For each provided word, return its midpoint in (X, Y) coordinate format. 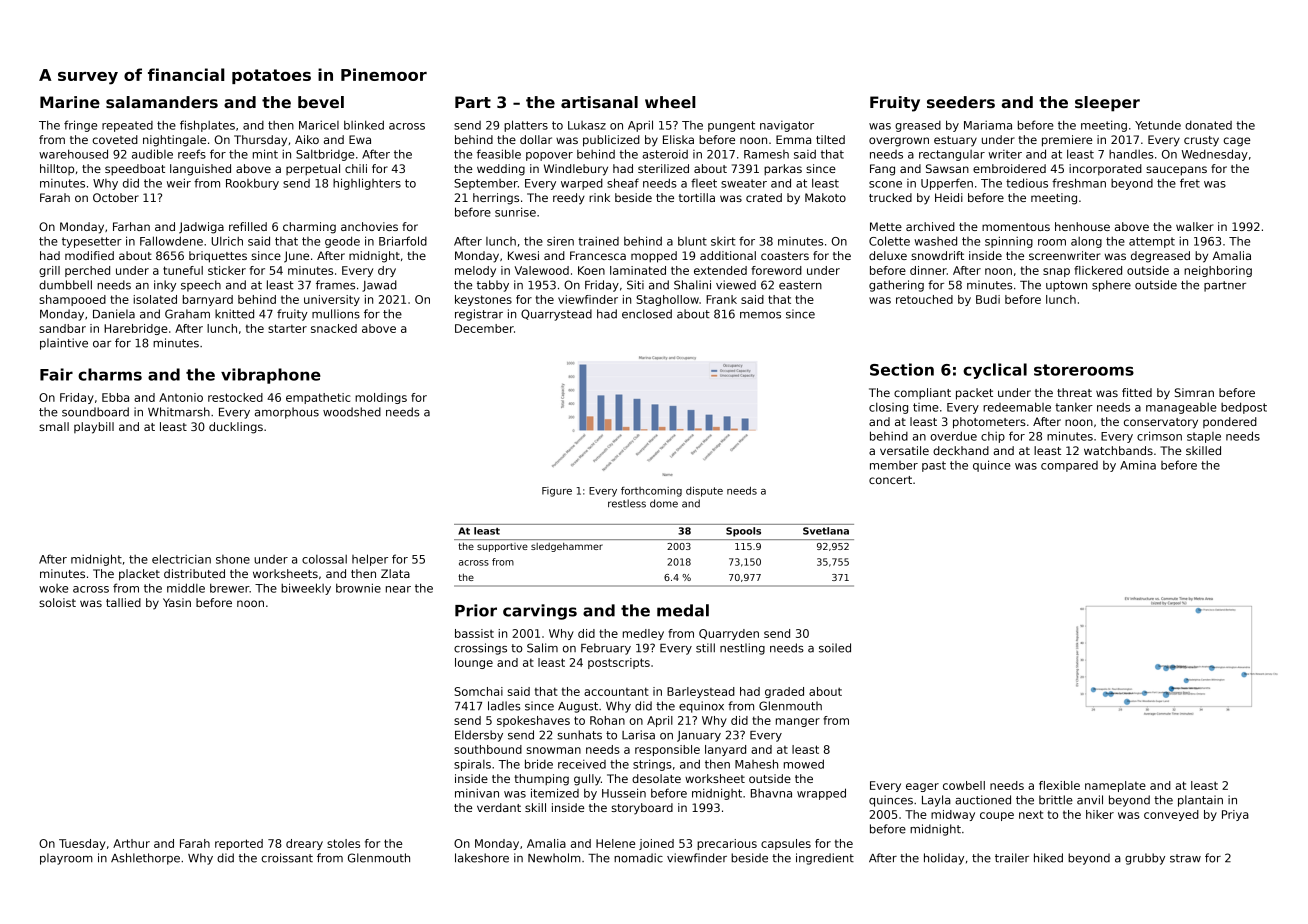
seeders (961, 102)
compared (1069, 466)
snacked (334, 328)
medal (683, 610)
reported (239, 844)
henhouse (1082, 226)
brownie (358, 588)
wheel (670, 102)
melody (475, 271)
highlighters (367, 184)
